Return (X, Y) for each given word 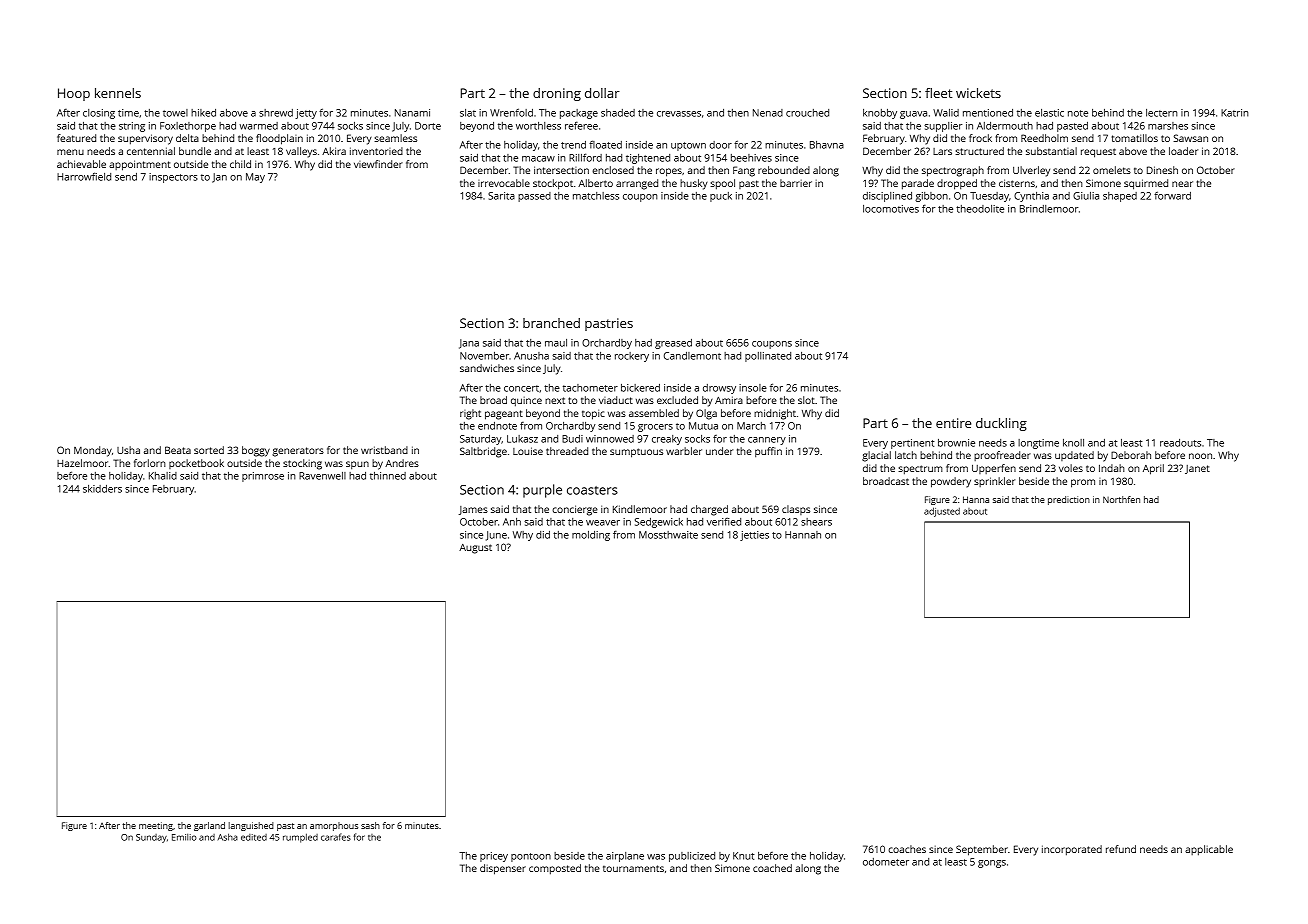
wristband (384, 450)
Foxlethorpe (188, 127)
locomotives (891, 209)
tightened (648, 159)
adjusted (942, 512)
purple (542, 491)
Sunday (151, 838)
